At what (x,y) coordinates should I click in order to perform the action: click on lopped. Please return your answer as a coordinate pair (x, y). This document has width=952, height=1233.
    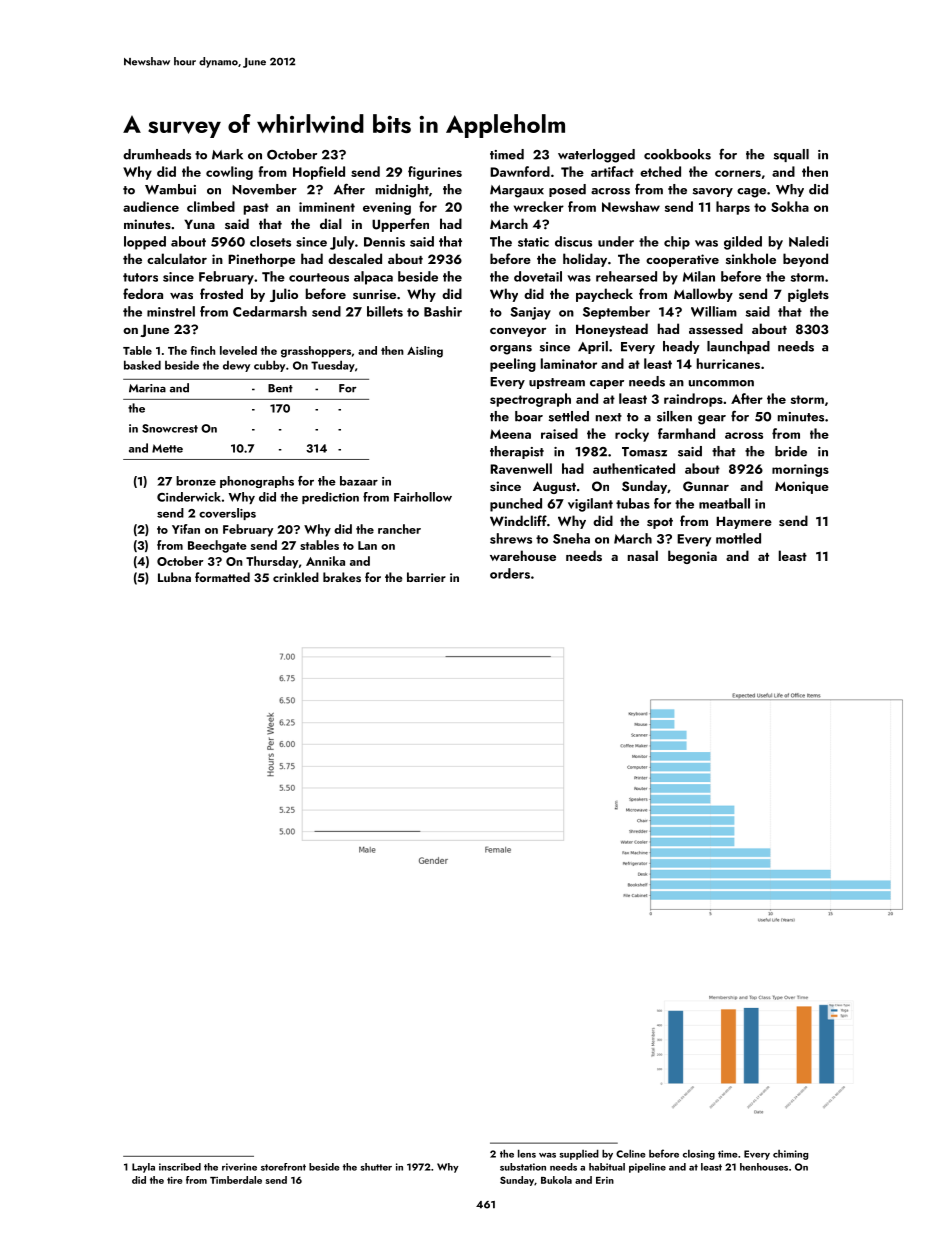
    Looking at the image, I should click on (145, 243).
